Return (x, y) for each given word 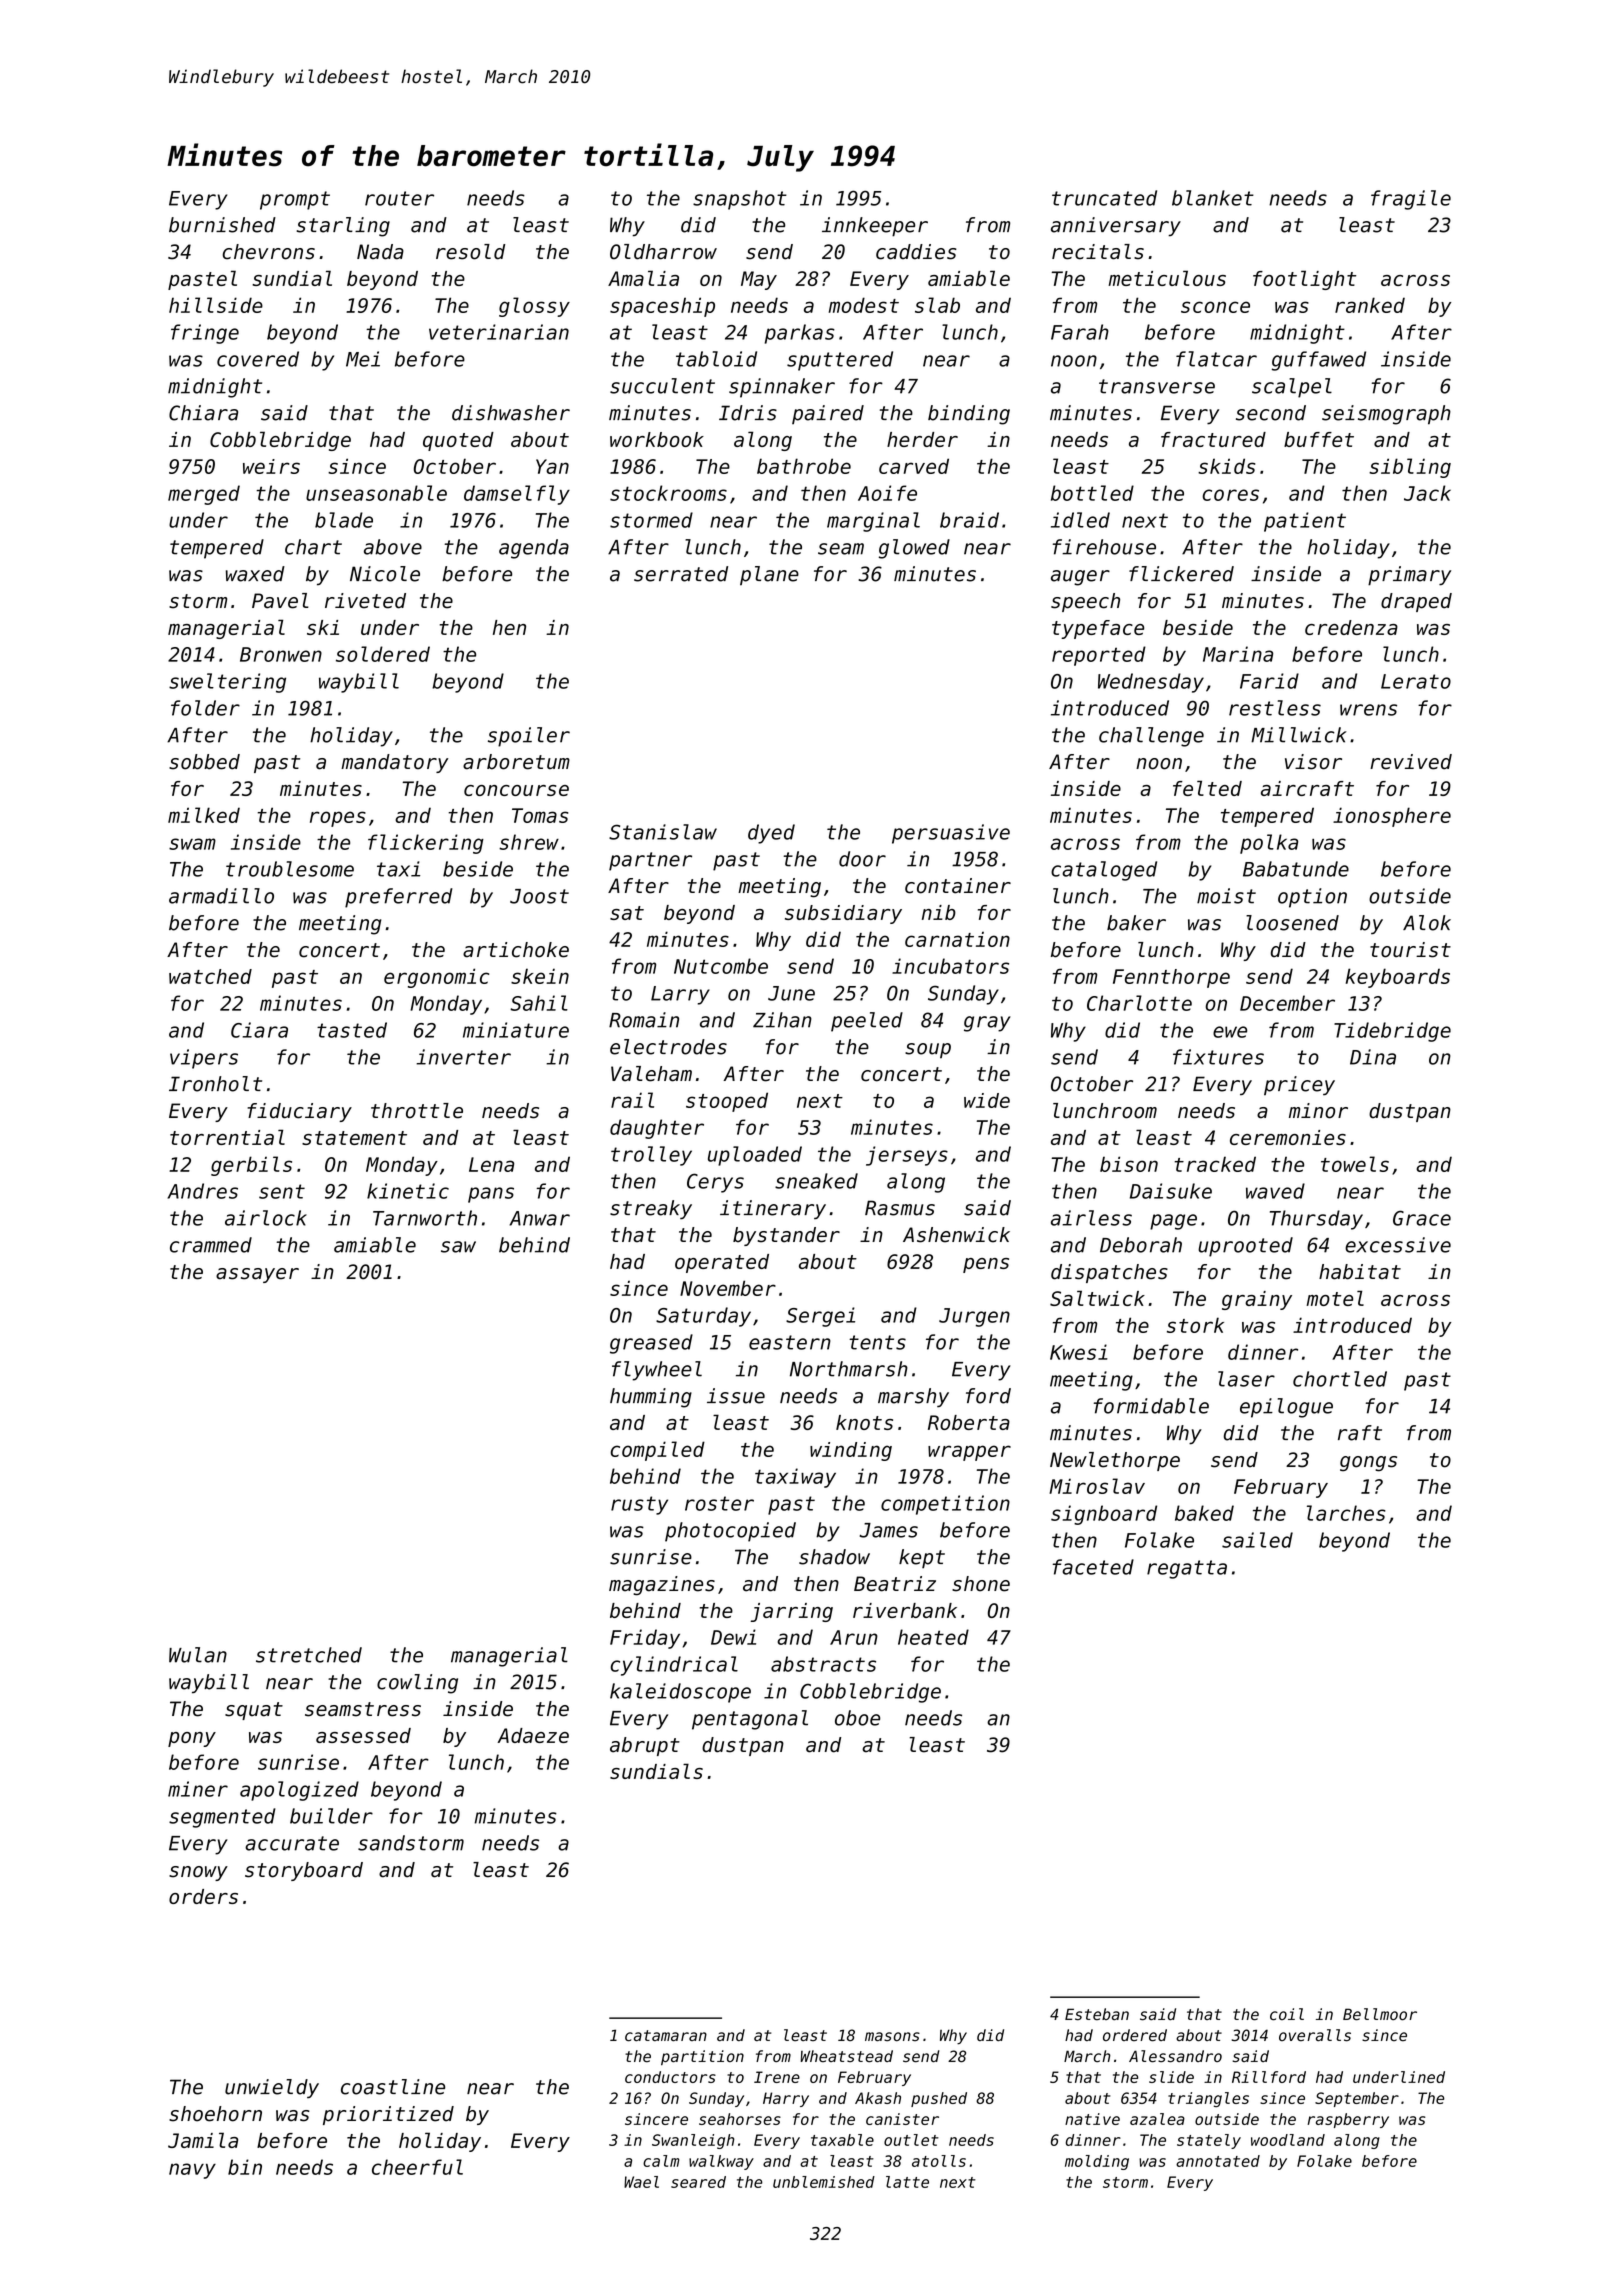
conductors (670, 2077)
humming (651, 1398)
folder (205, 708)
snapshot (740, 200)
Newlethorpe (1115, 1461)
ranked (1370, 305)
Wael (641, 2182)
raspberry (1348, 2120)
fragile (1411, 200)
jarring (791, 1612)
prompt (295, 200)
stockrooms (668, 493)
